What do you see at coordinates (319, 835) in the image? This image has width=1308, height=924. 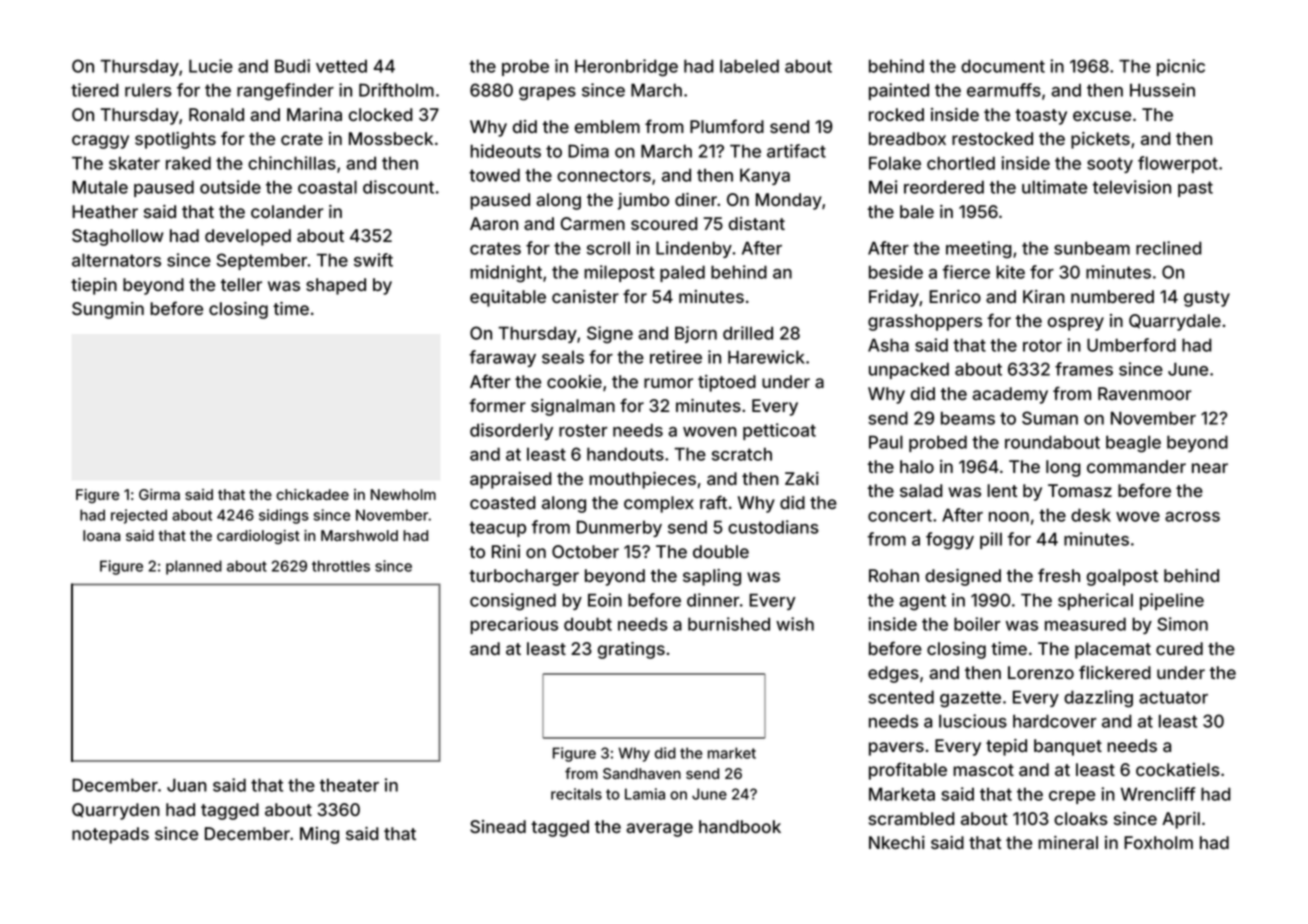 I see `Ming` at bounding box center [319, 835].
